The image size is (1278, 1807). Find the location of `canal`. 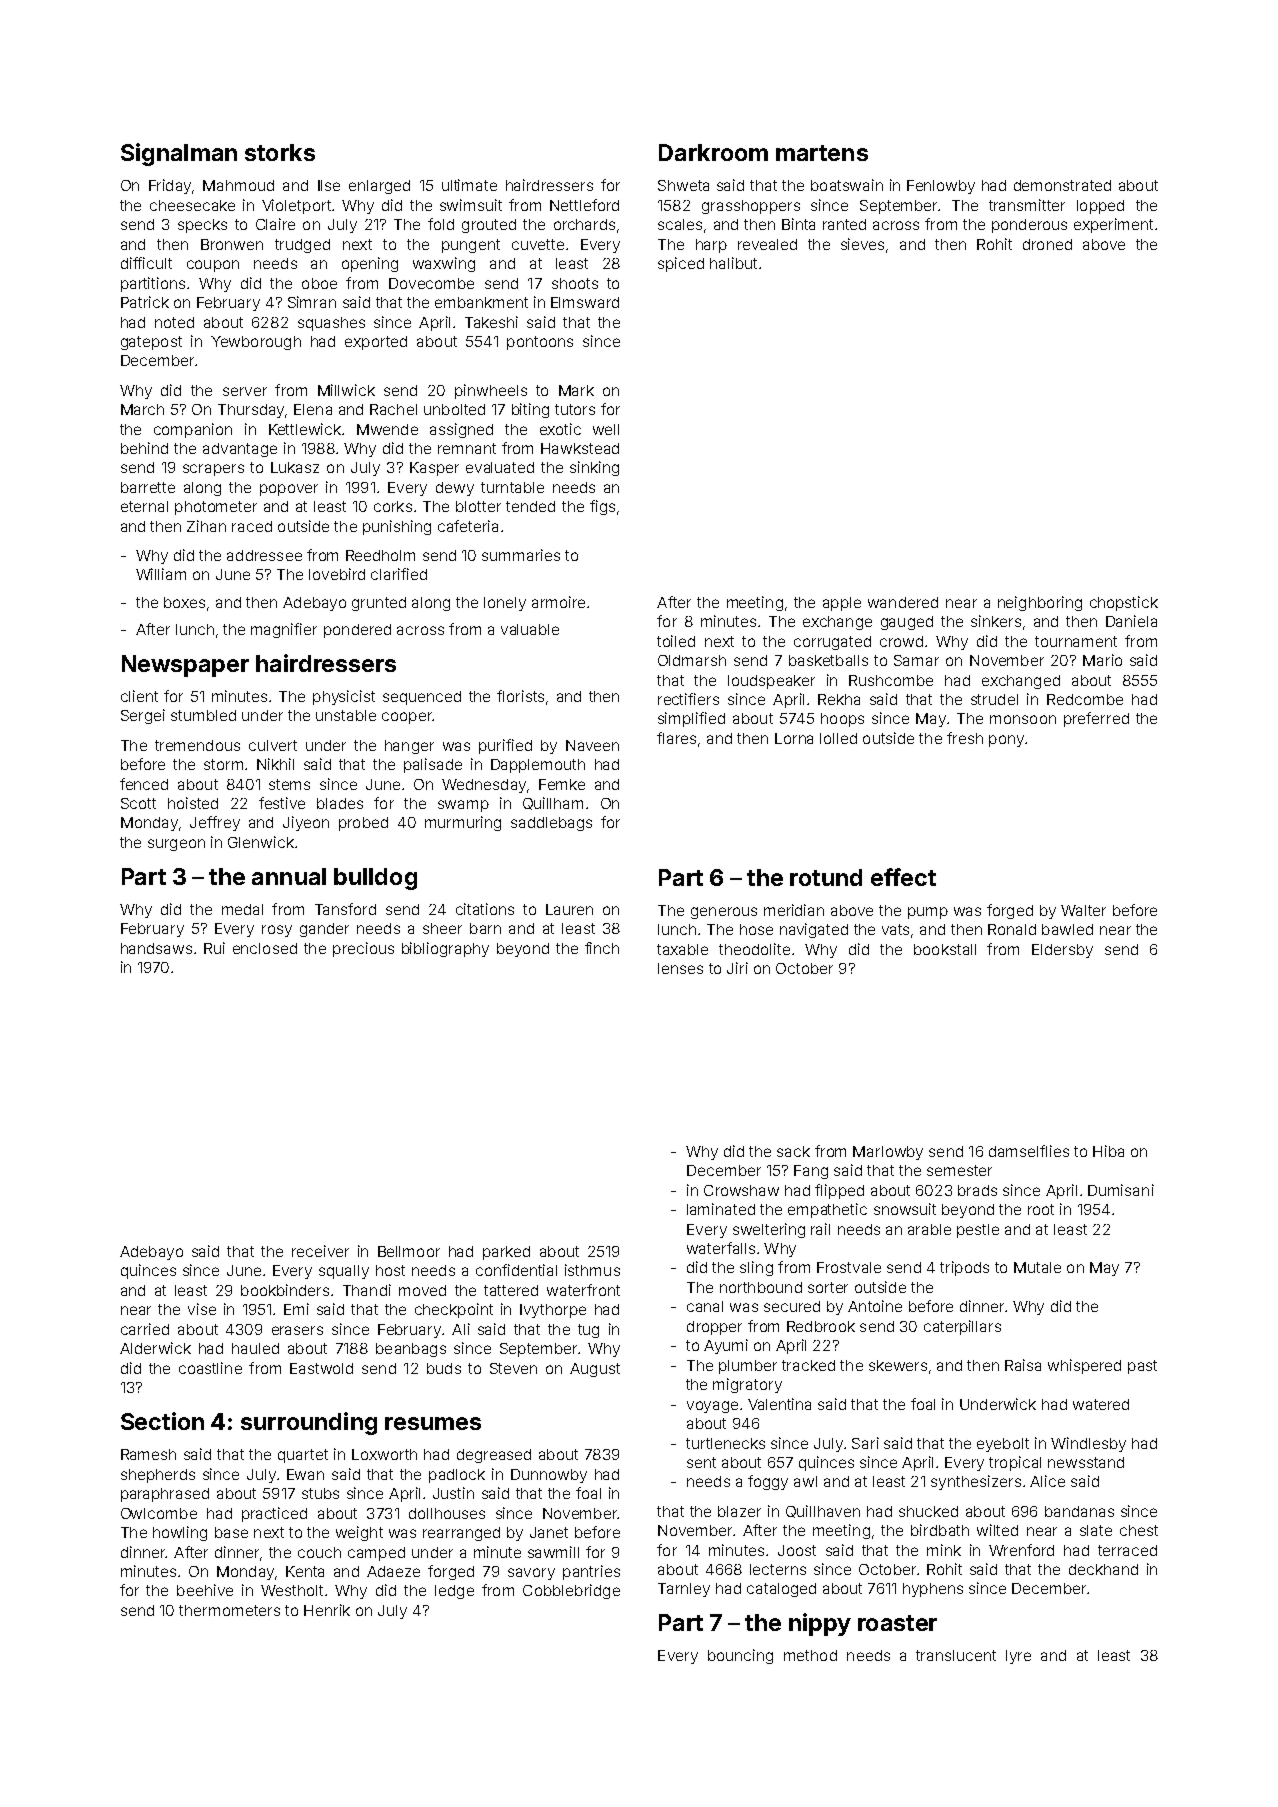

canal is located at coordinates (705, 1306).
